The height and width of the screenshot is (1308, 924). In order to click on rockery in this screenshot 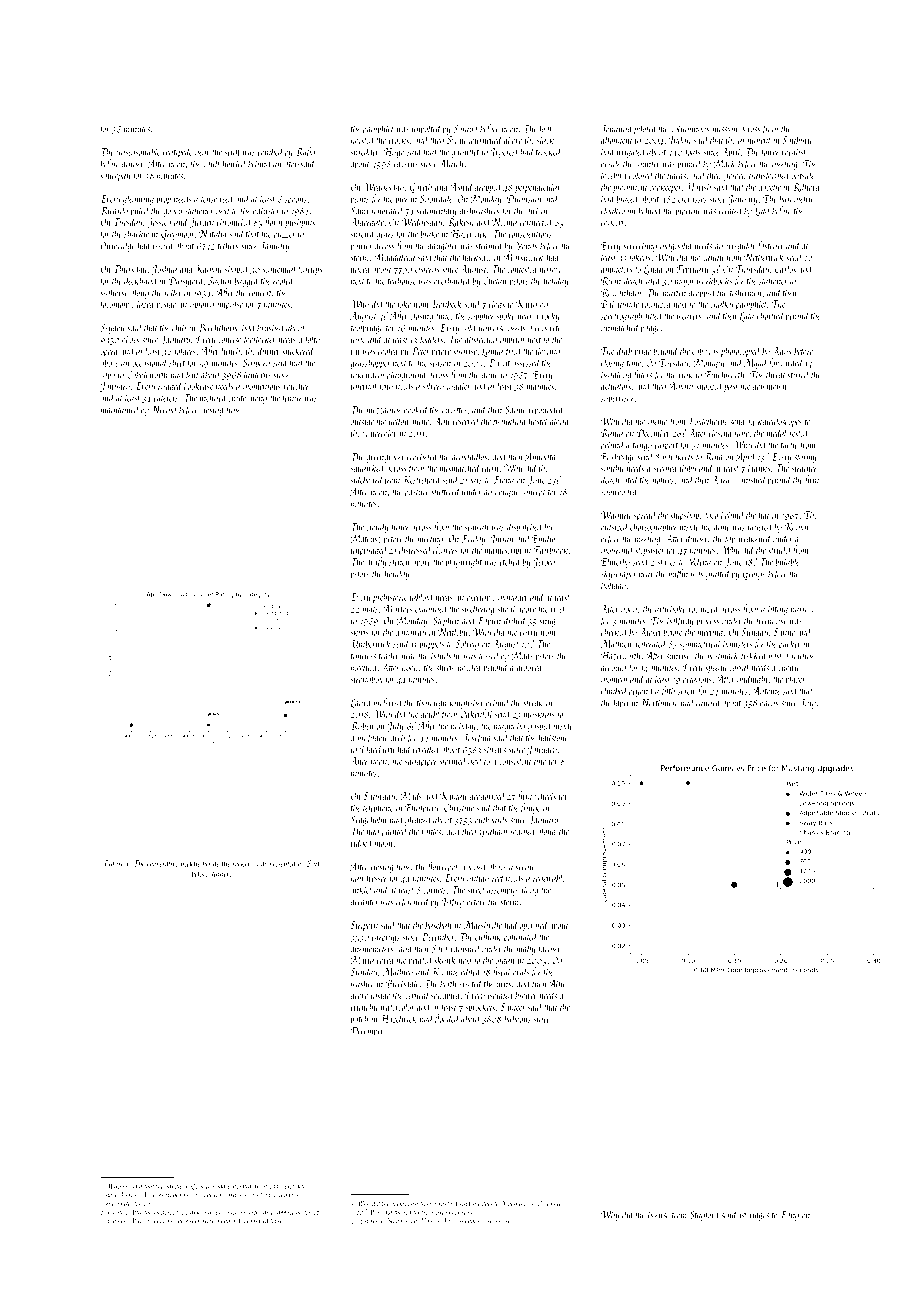, I will do `click(243, 864)`.
